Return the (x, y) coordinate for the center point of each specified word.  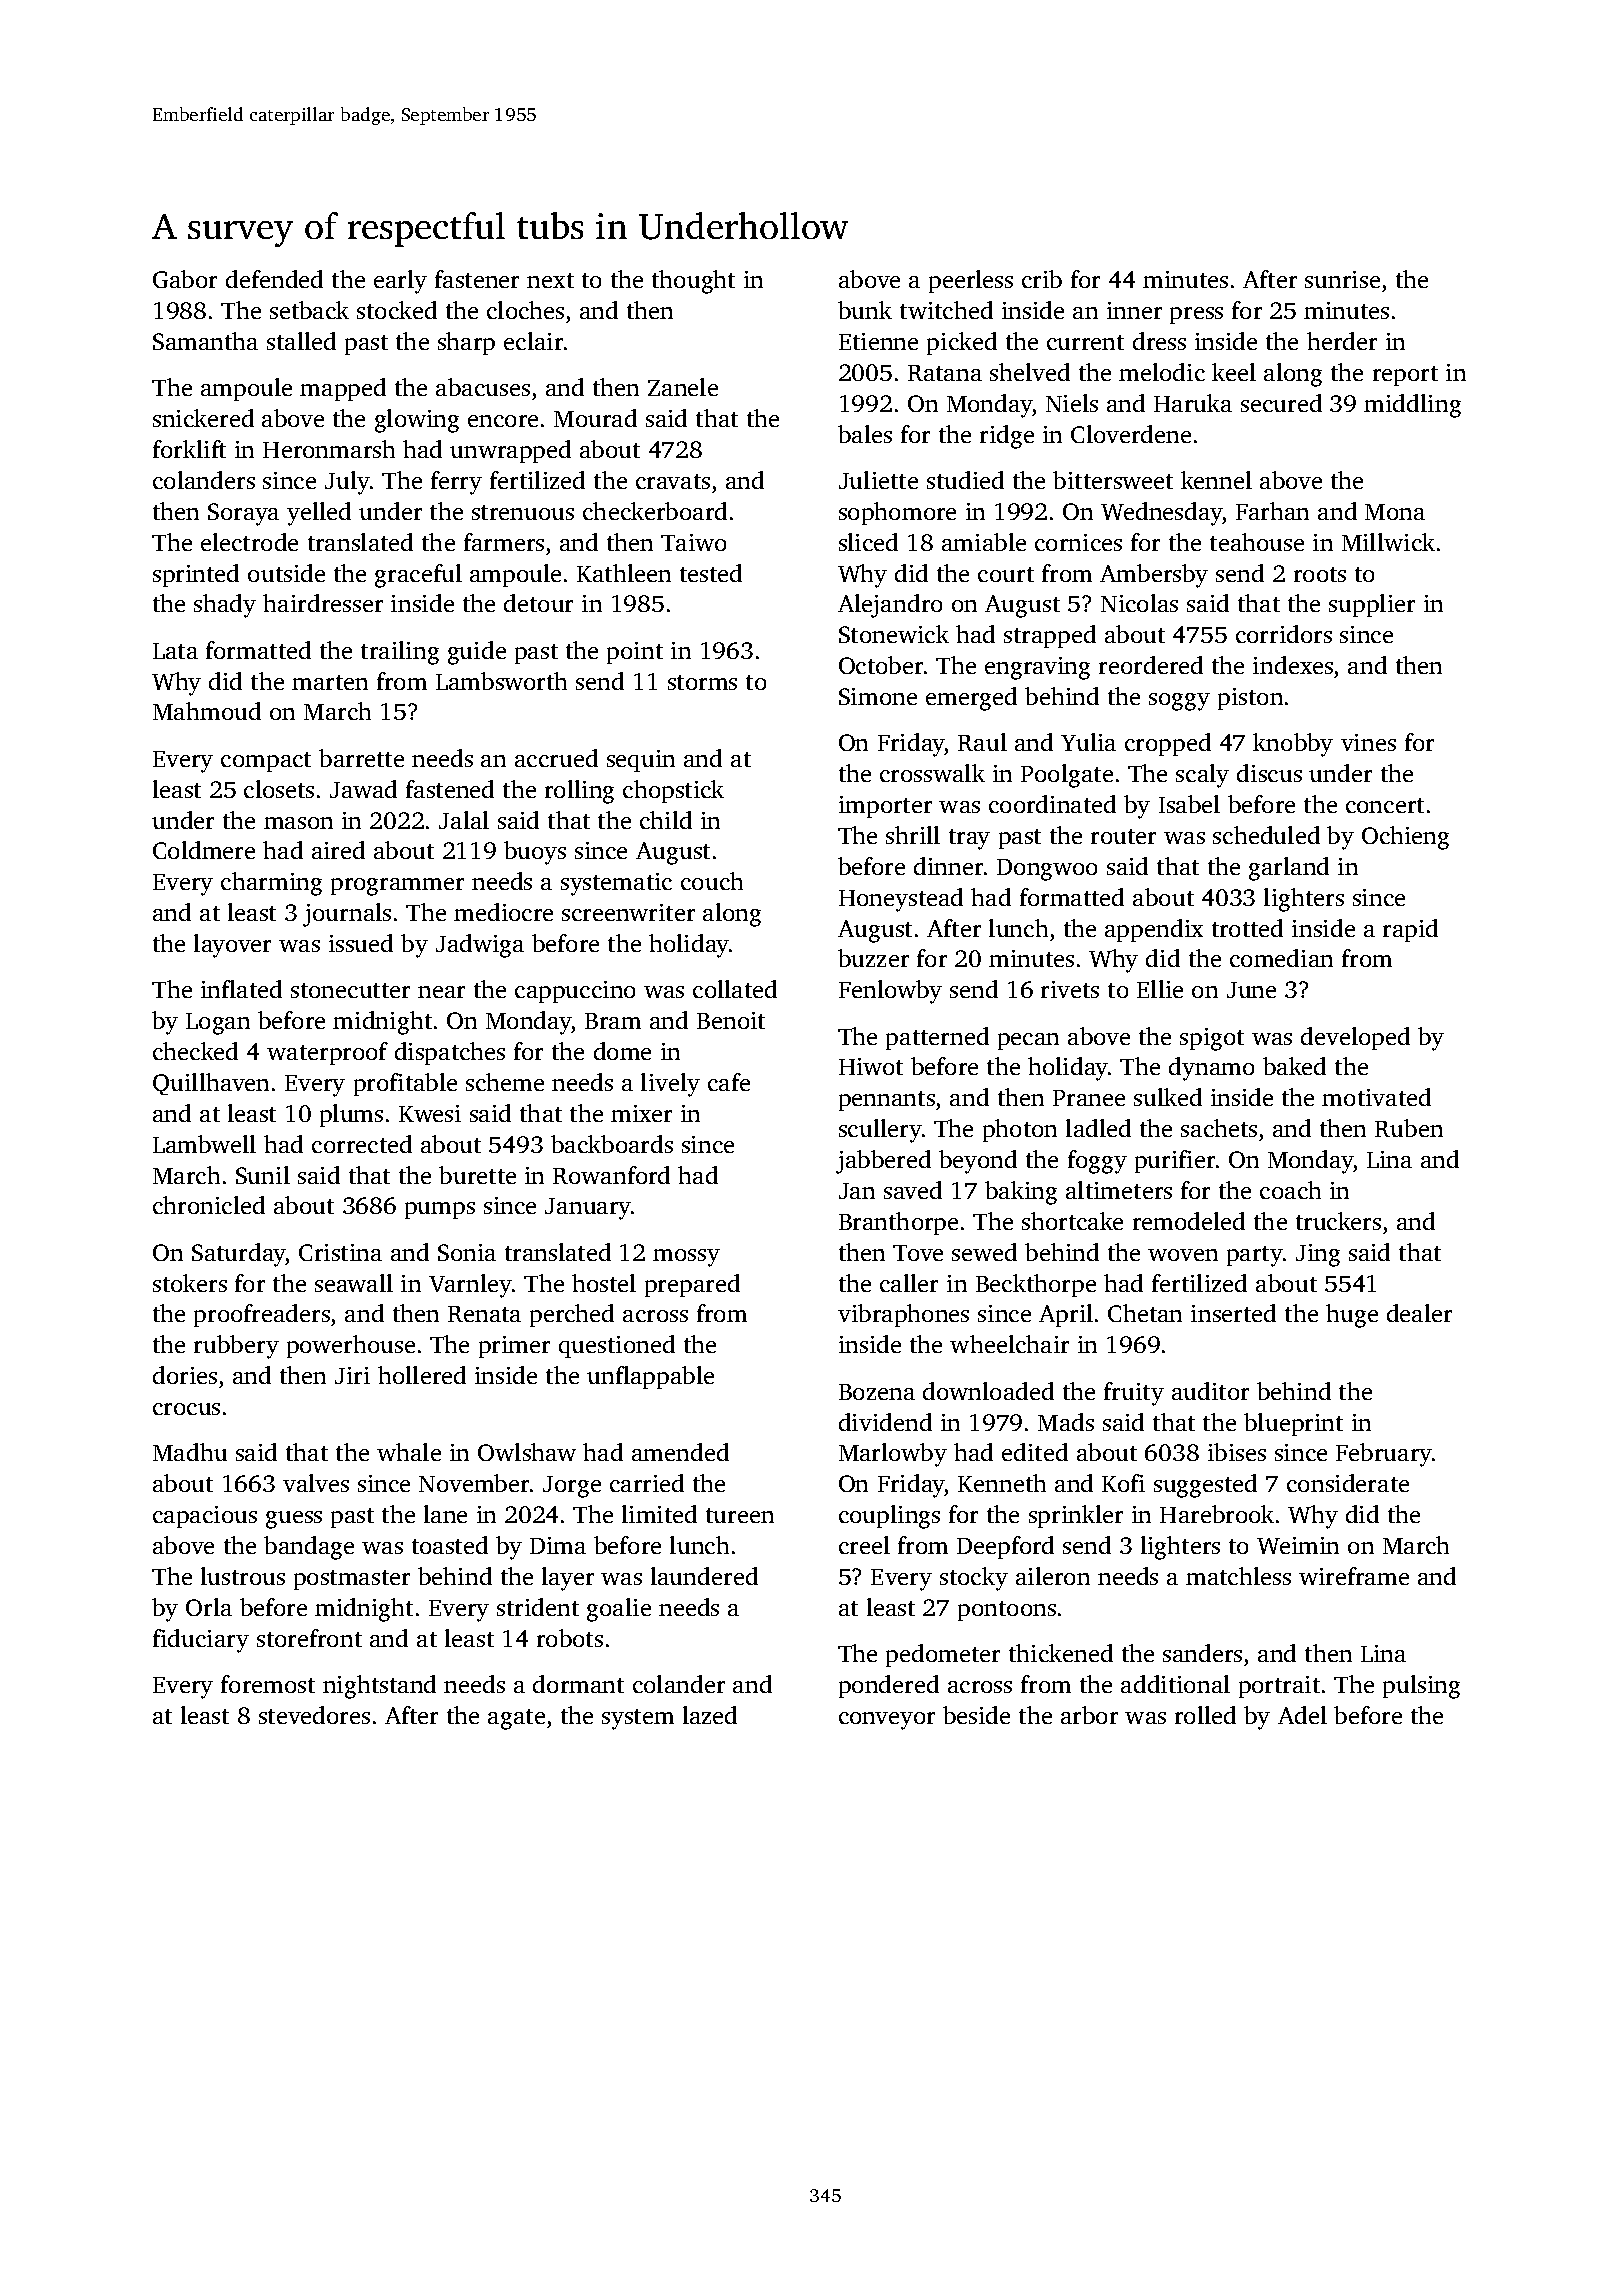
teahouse (1257, 542)
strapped (1050, 636)
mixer (641, 1113)
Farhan (1272, 511)
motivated (1376, 1097)
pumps (440, 1210)
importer (885, 807)
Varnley (470, 1286)
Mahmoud (207, 711)
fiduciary (201, 1641)
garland (1289, 869)
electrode (249, 542)
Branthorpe (898, 1223)
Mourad (595, 418)
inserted (1233, 1313)
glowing (417, 421)
